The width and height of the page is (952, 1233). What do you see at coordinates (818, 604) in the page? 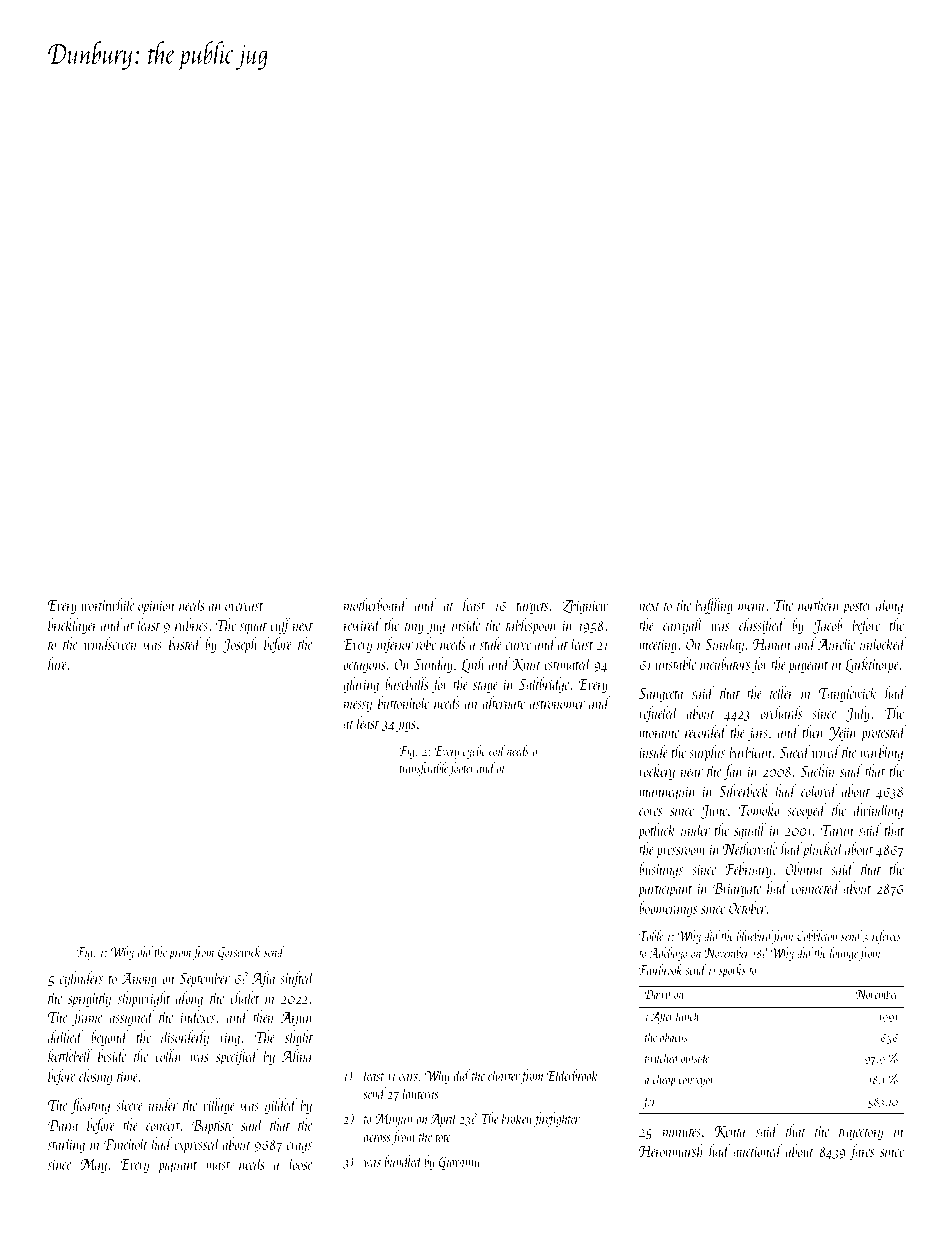
I see `northern` at bounding box center [818, 604].
